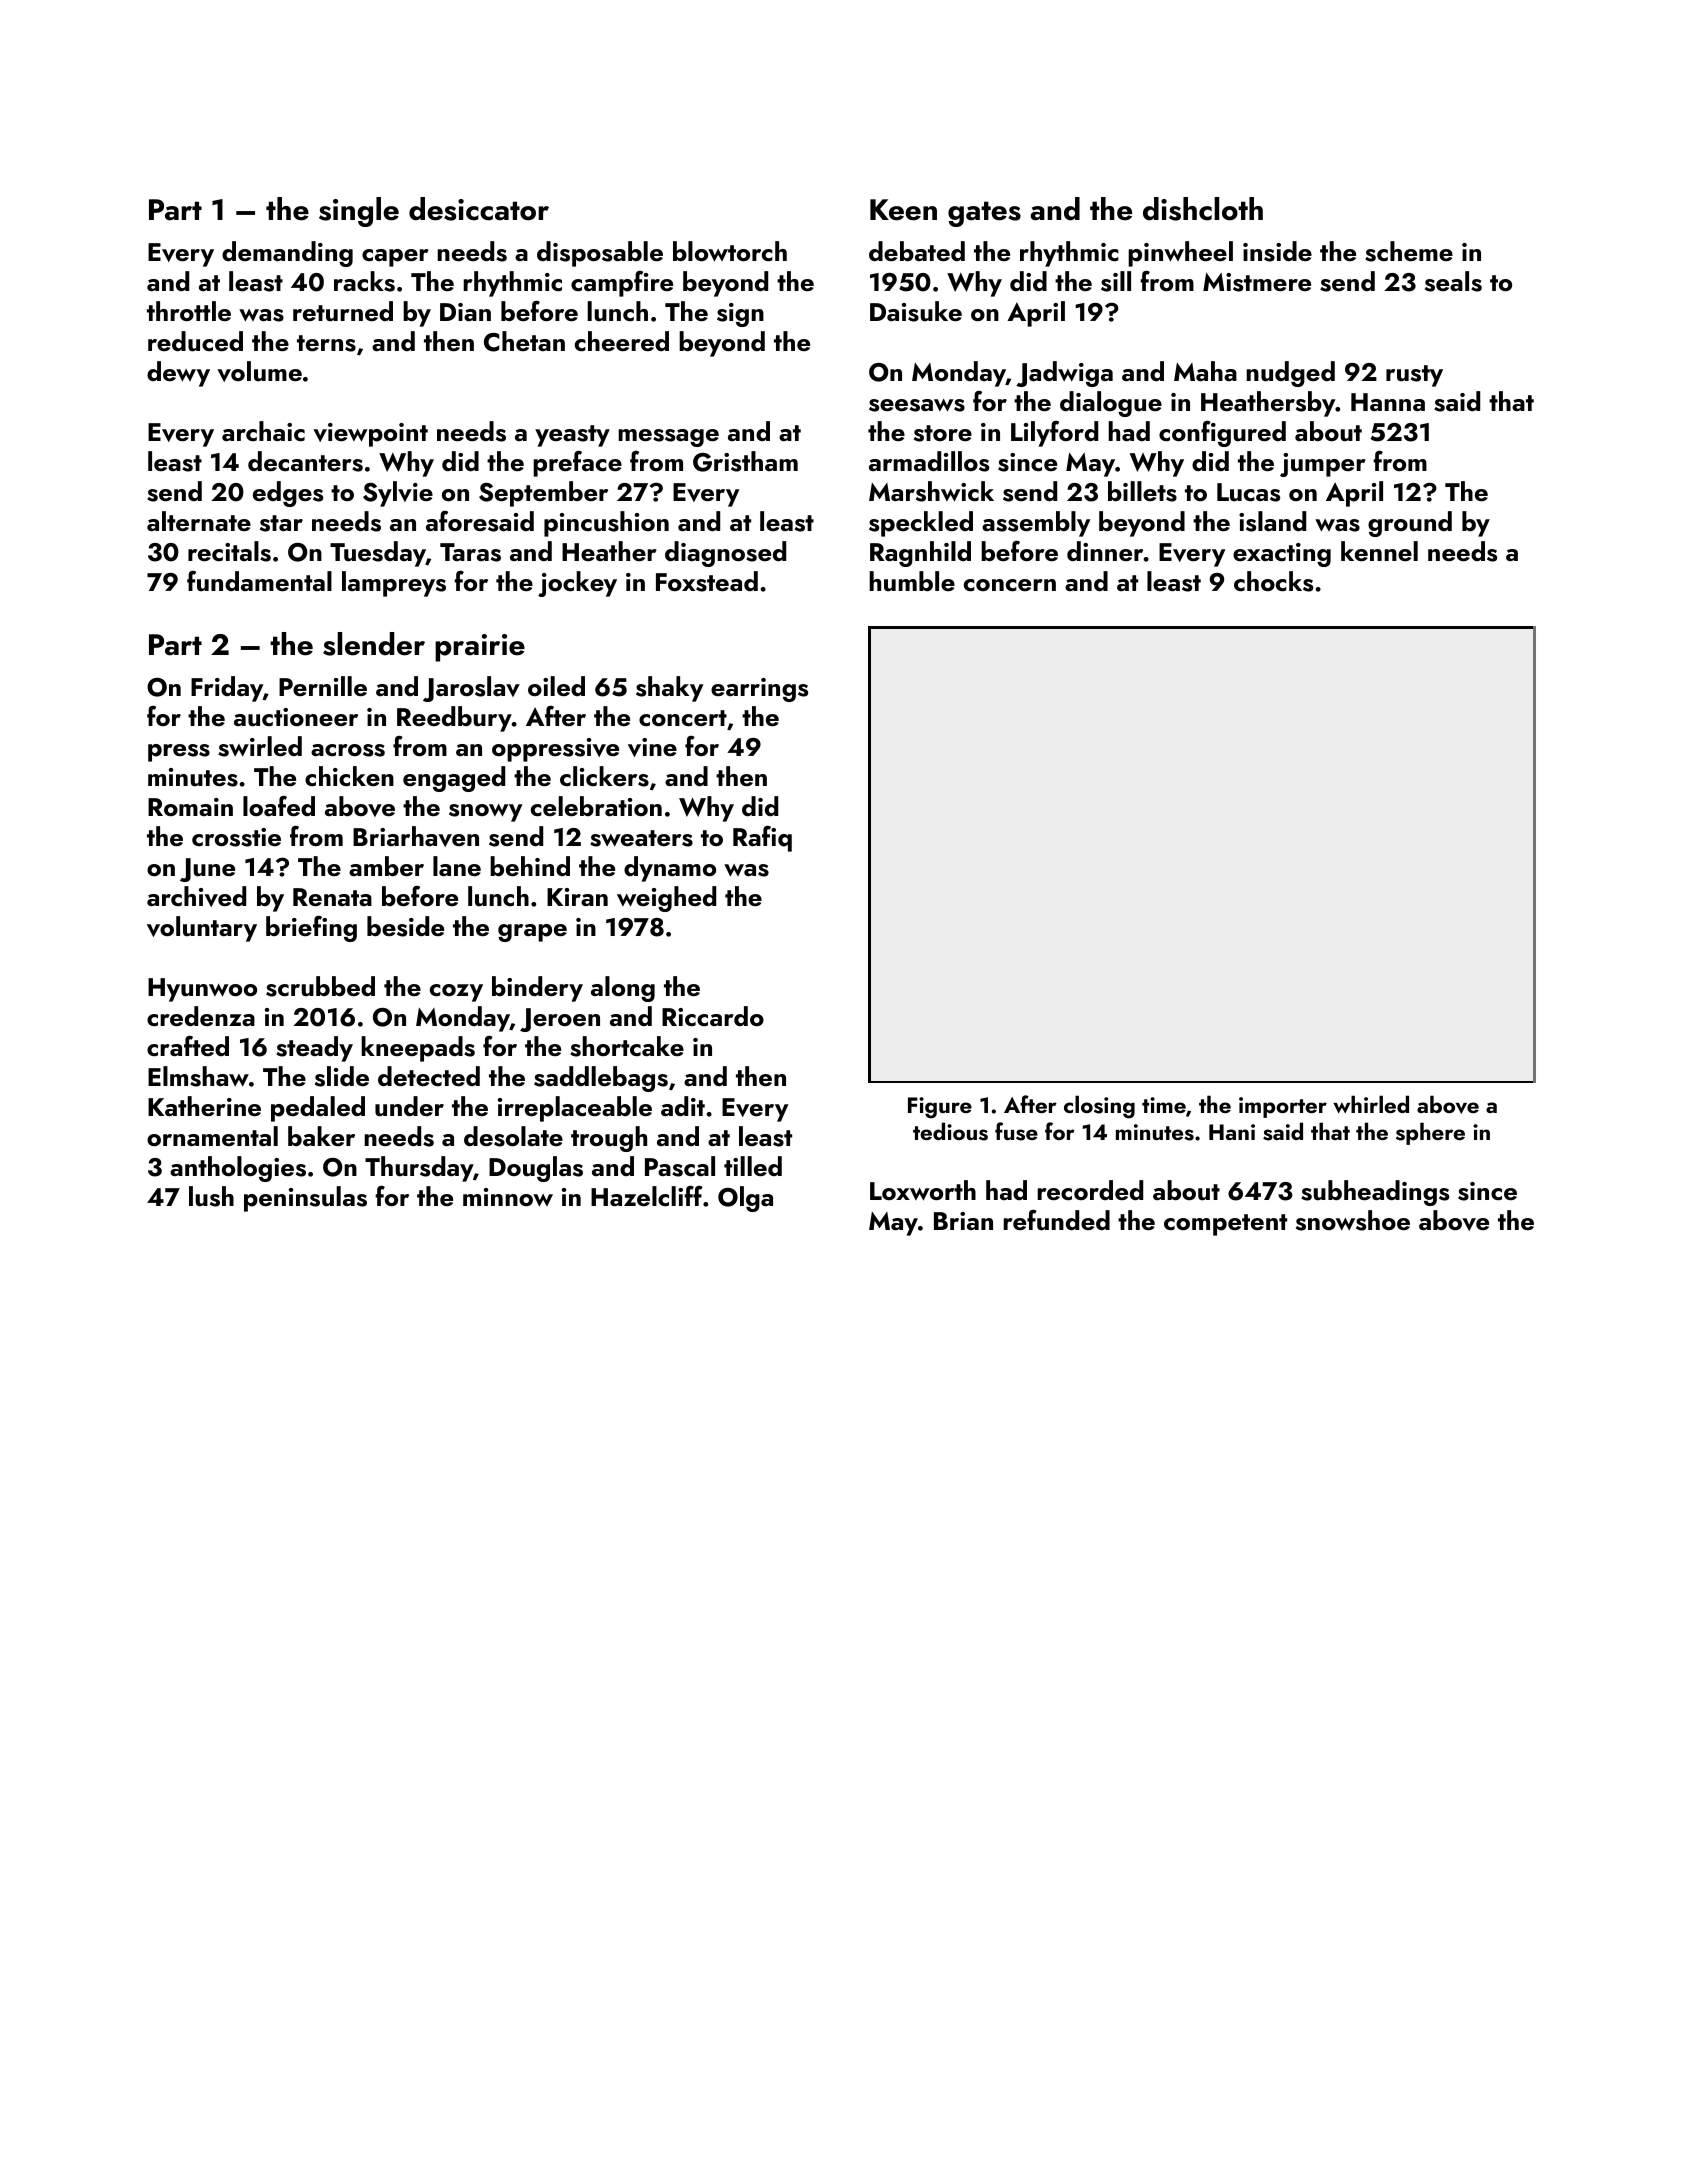 Image resolution: width=1683 pixels, height=2178 pixels. I want to click on dishcloth, so click(1203, 209).
